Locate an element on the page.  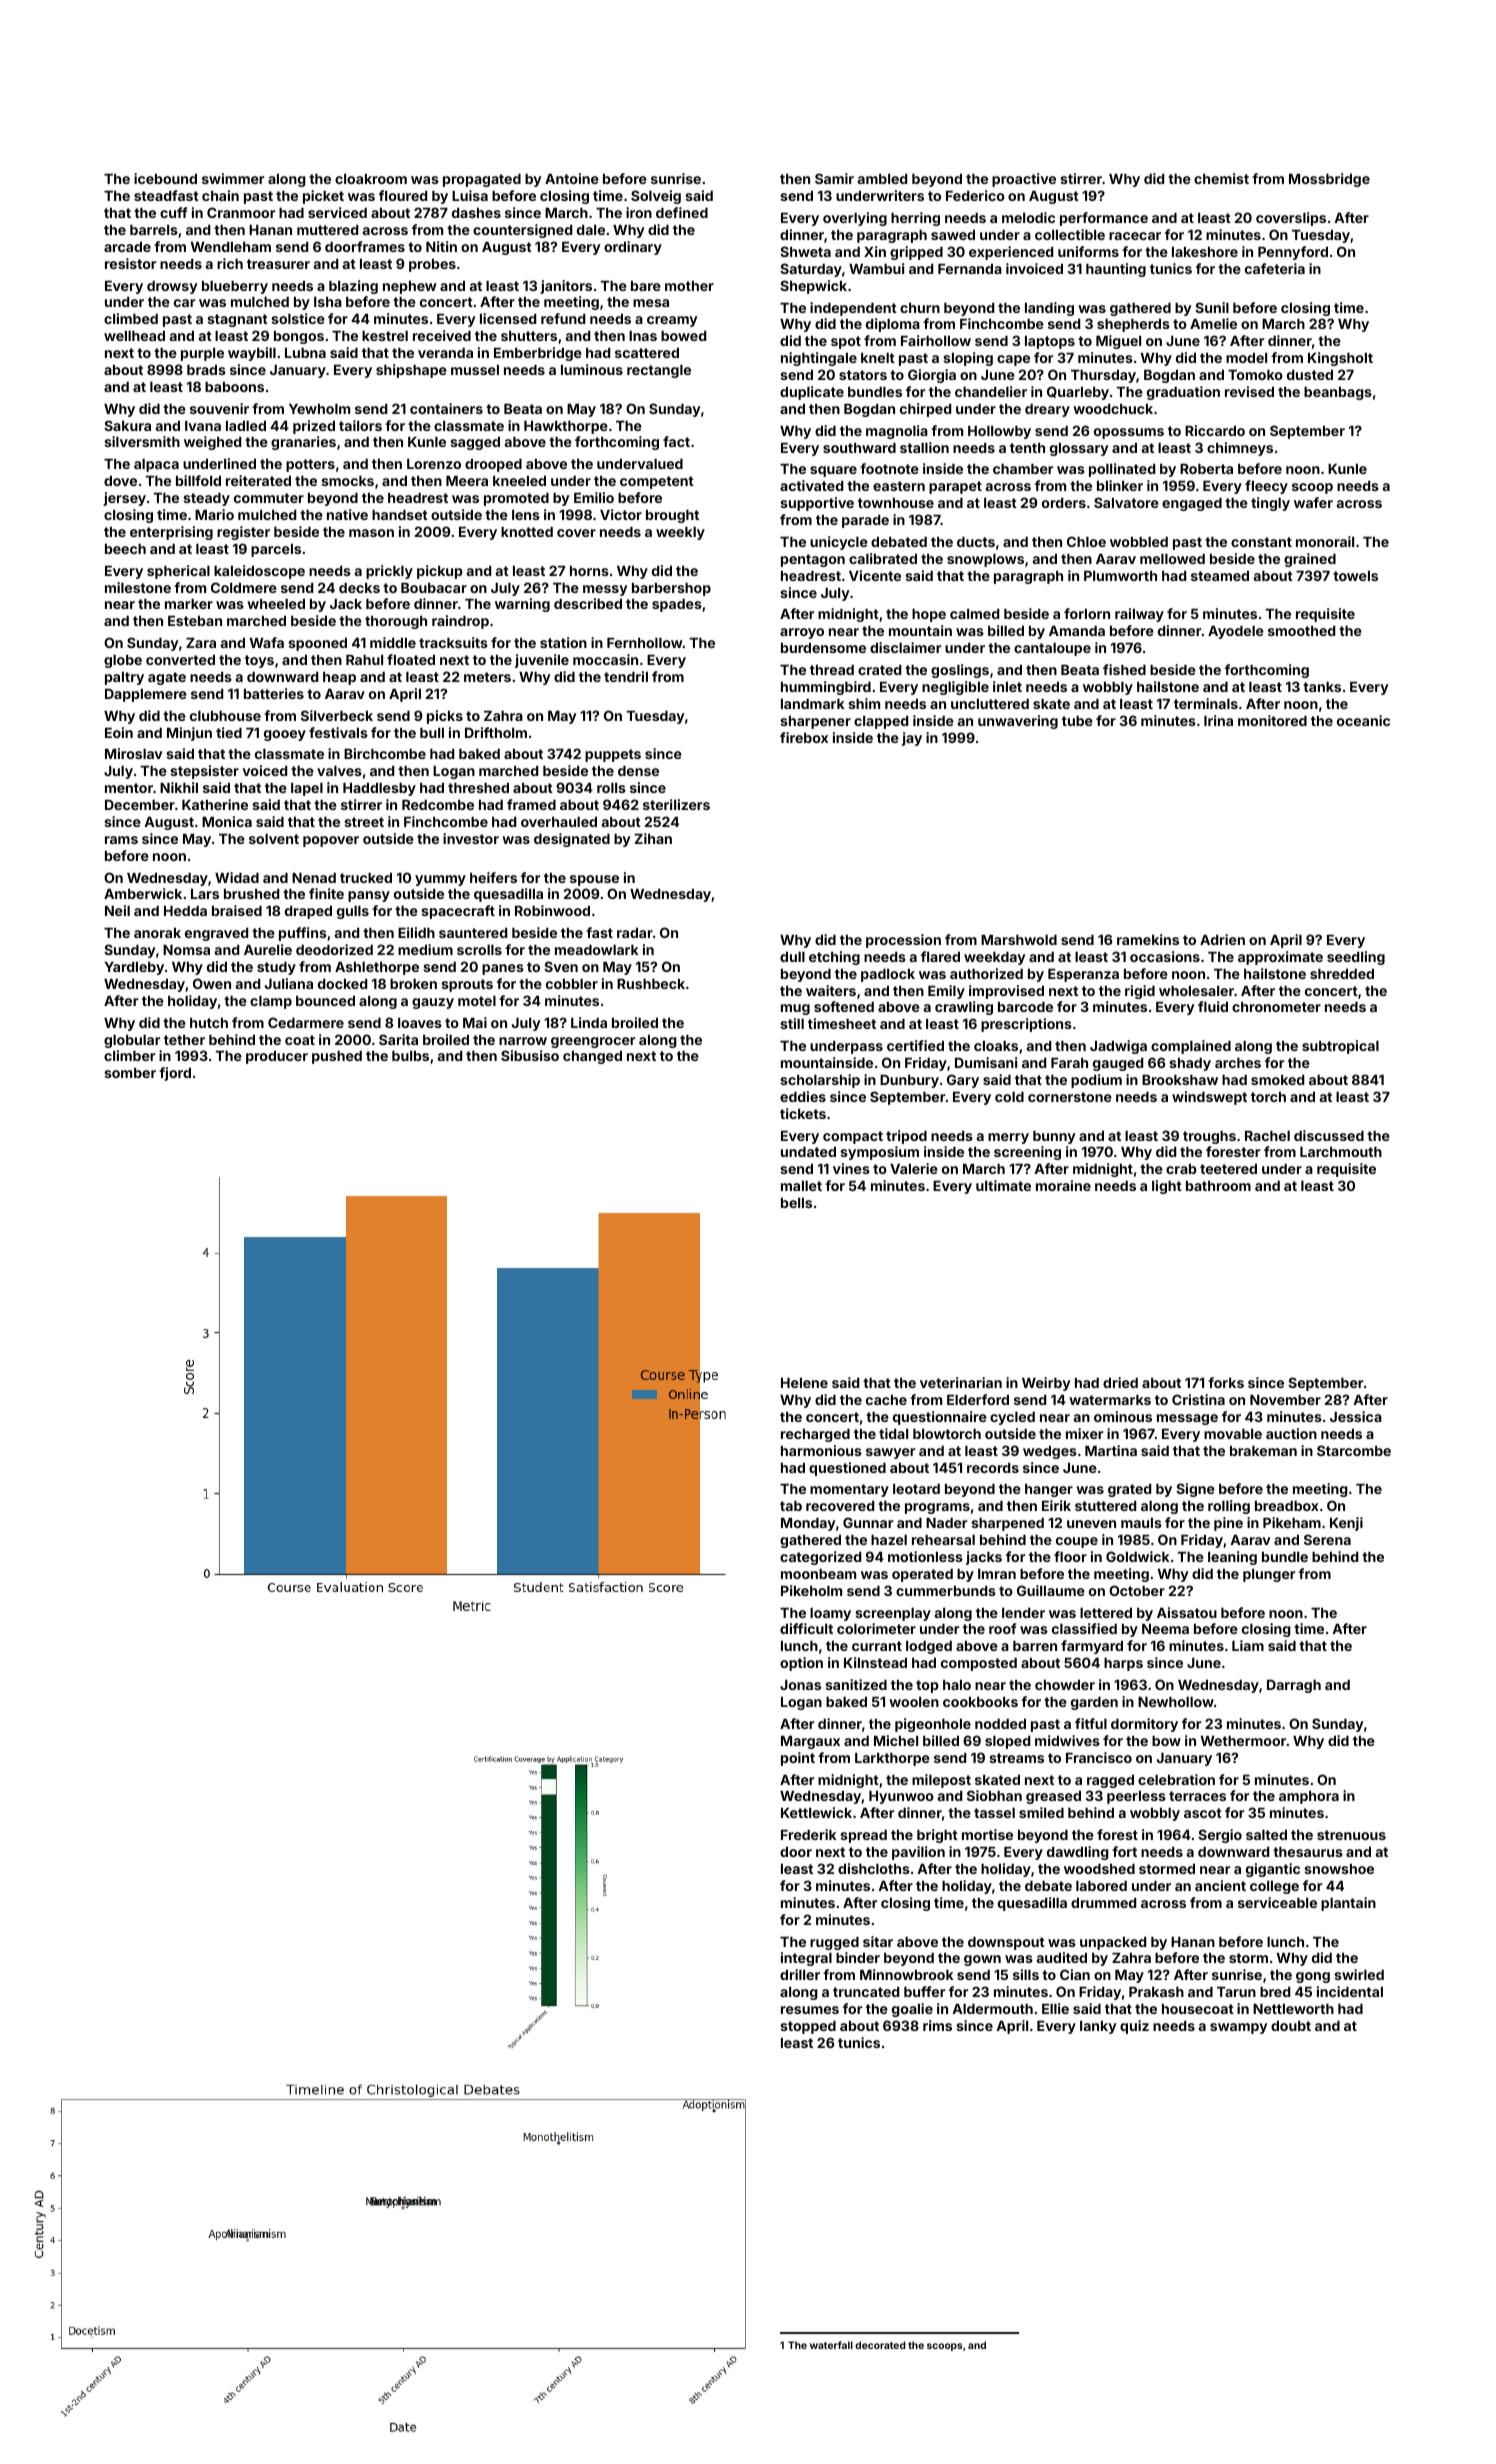
blueberry is located at coordinates (235, 287).
